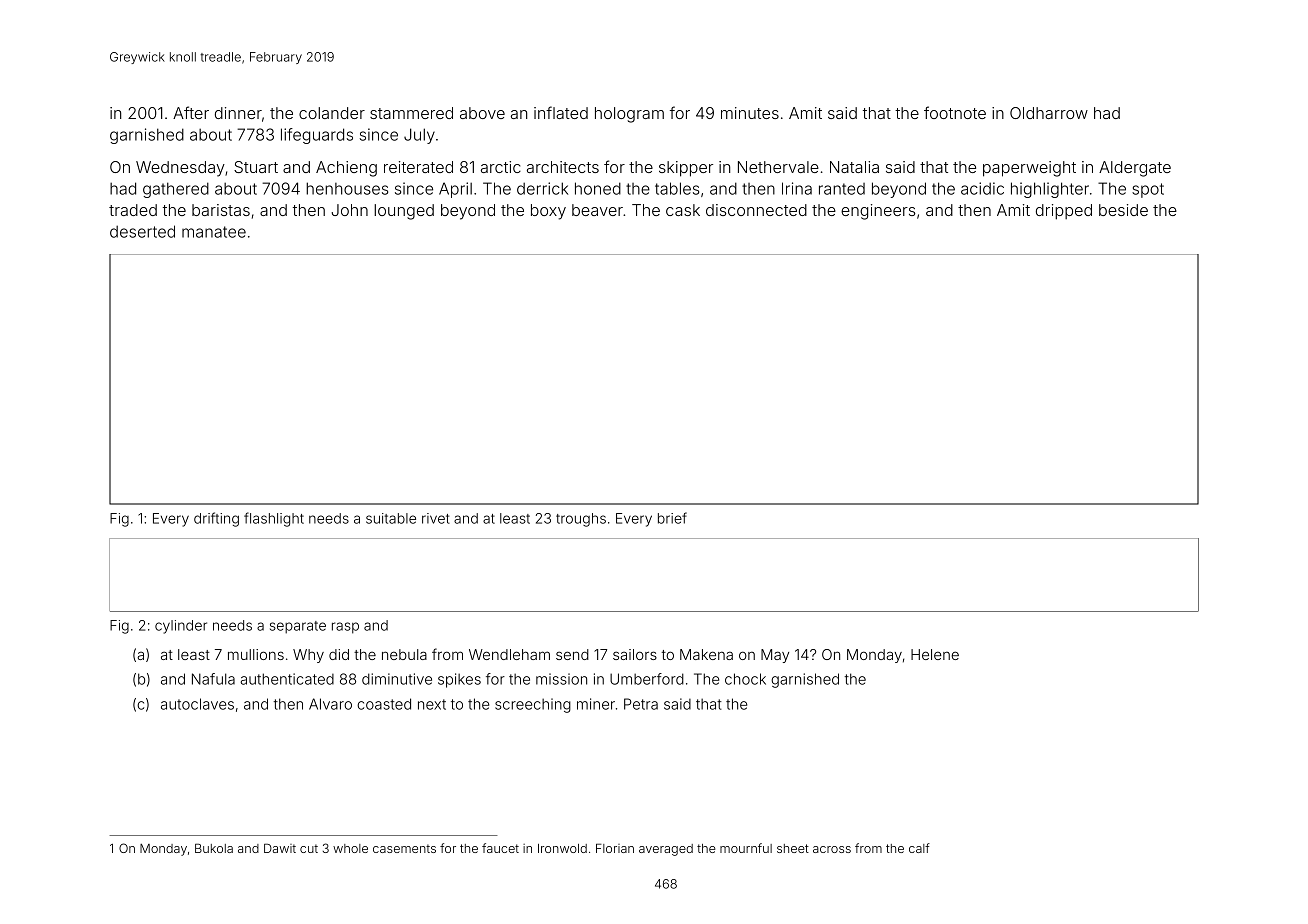 The image size is (1308, 924). Describe the element at coordinates (935, 654) in the image. I see `Helene` at that location.
